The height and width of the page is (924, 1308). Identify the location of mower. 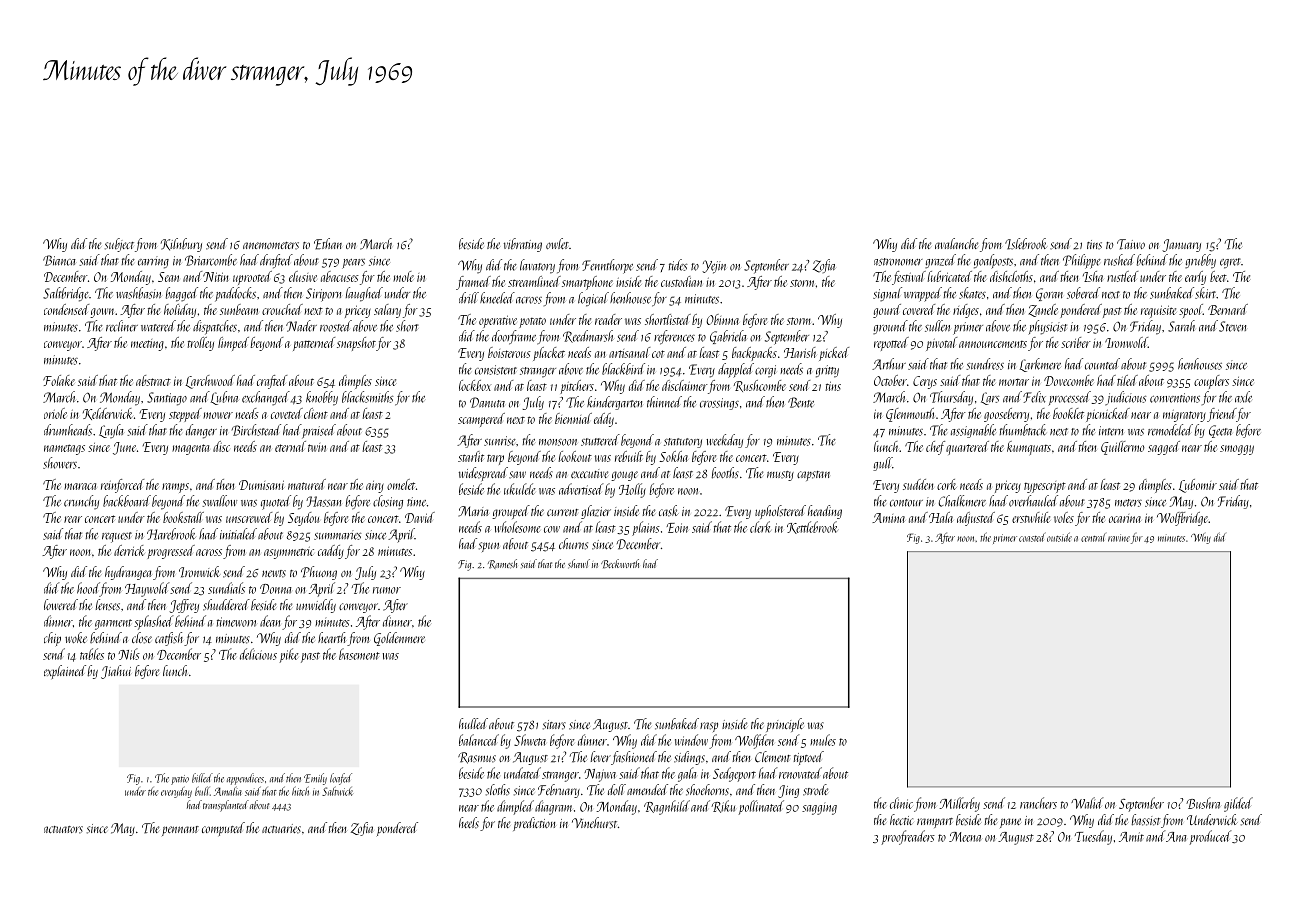
(218, 415).
